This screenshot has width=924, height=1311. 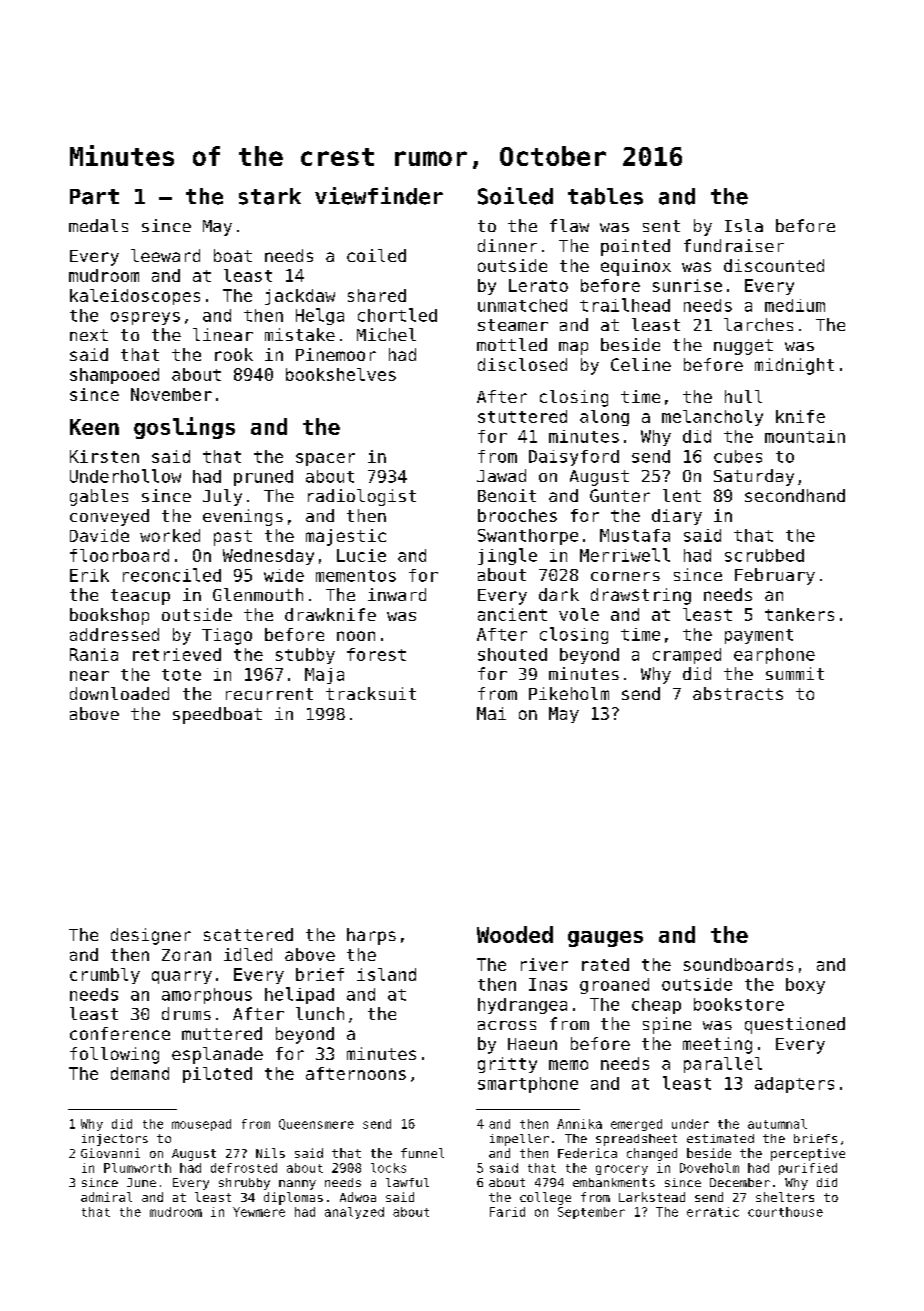 I want to click on Part, so click(x=94, y=197).
